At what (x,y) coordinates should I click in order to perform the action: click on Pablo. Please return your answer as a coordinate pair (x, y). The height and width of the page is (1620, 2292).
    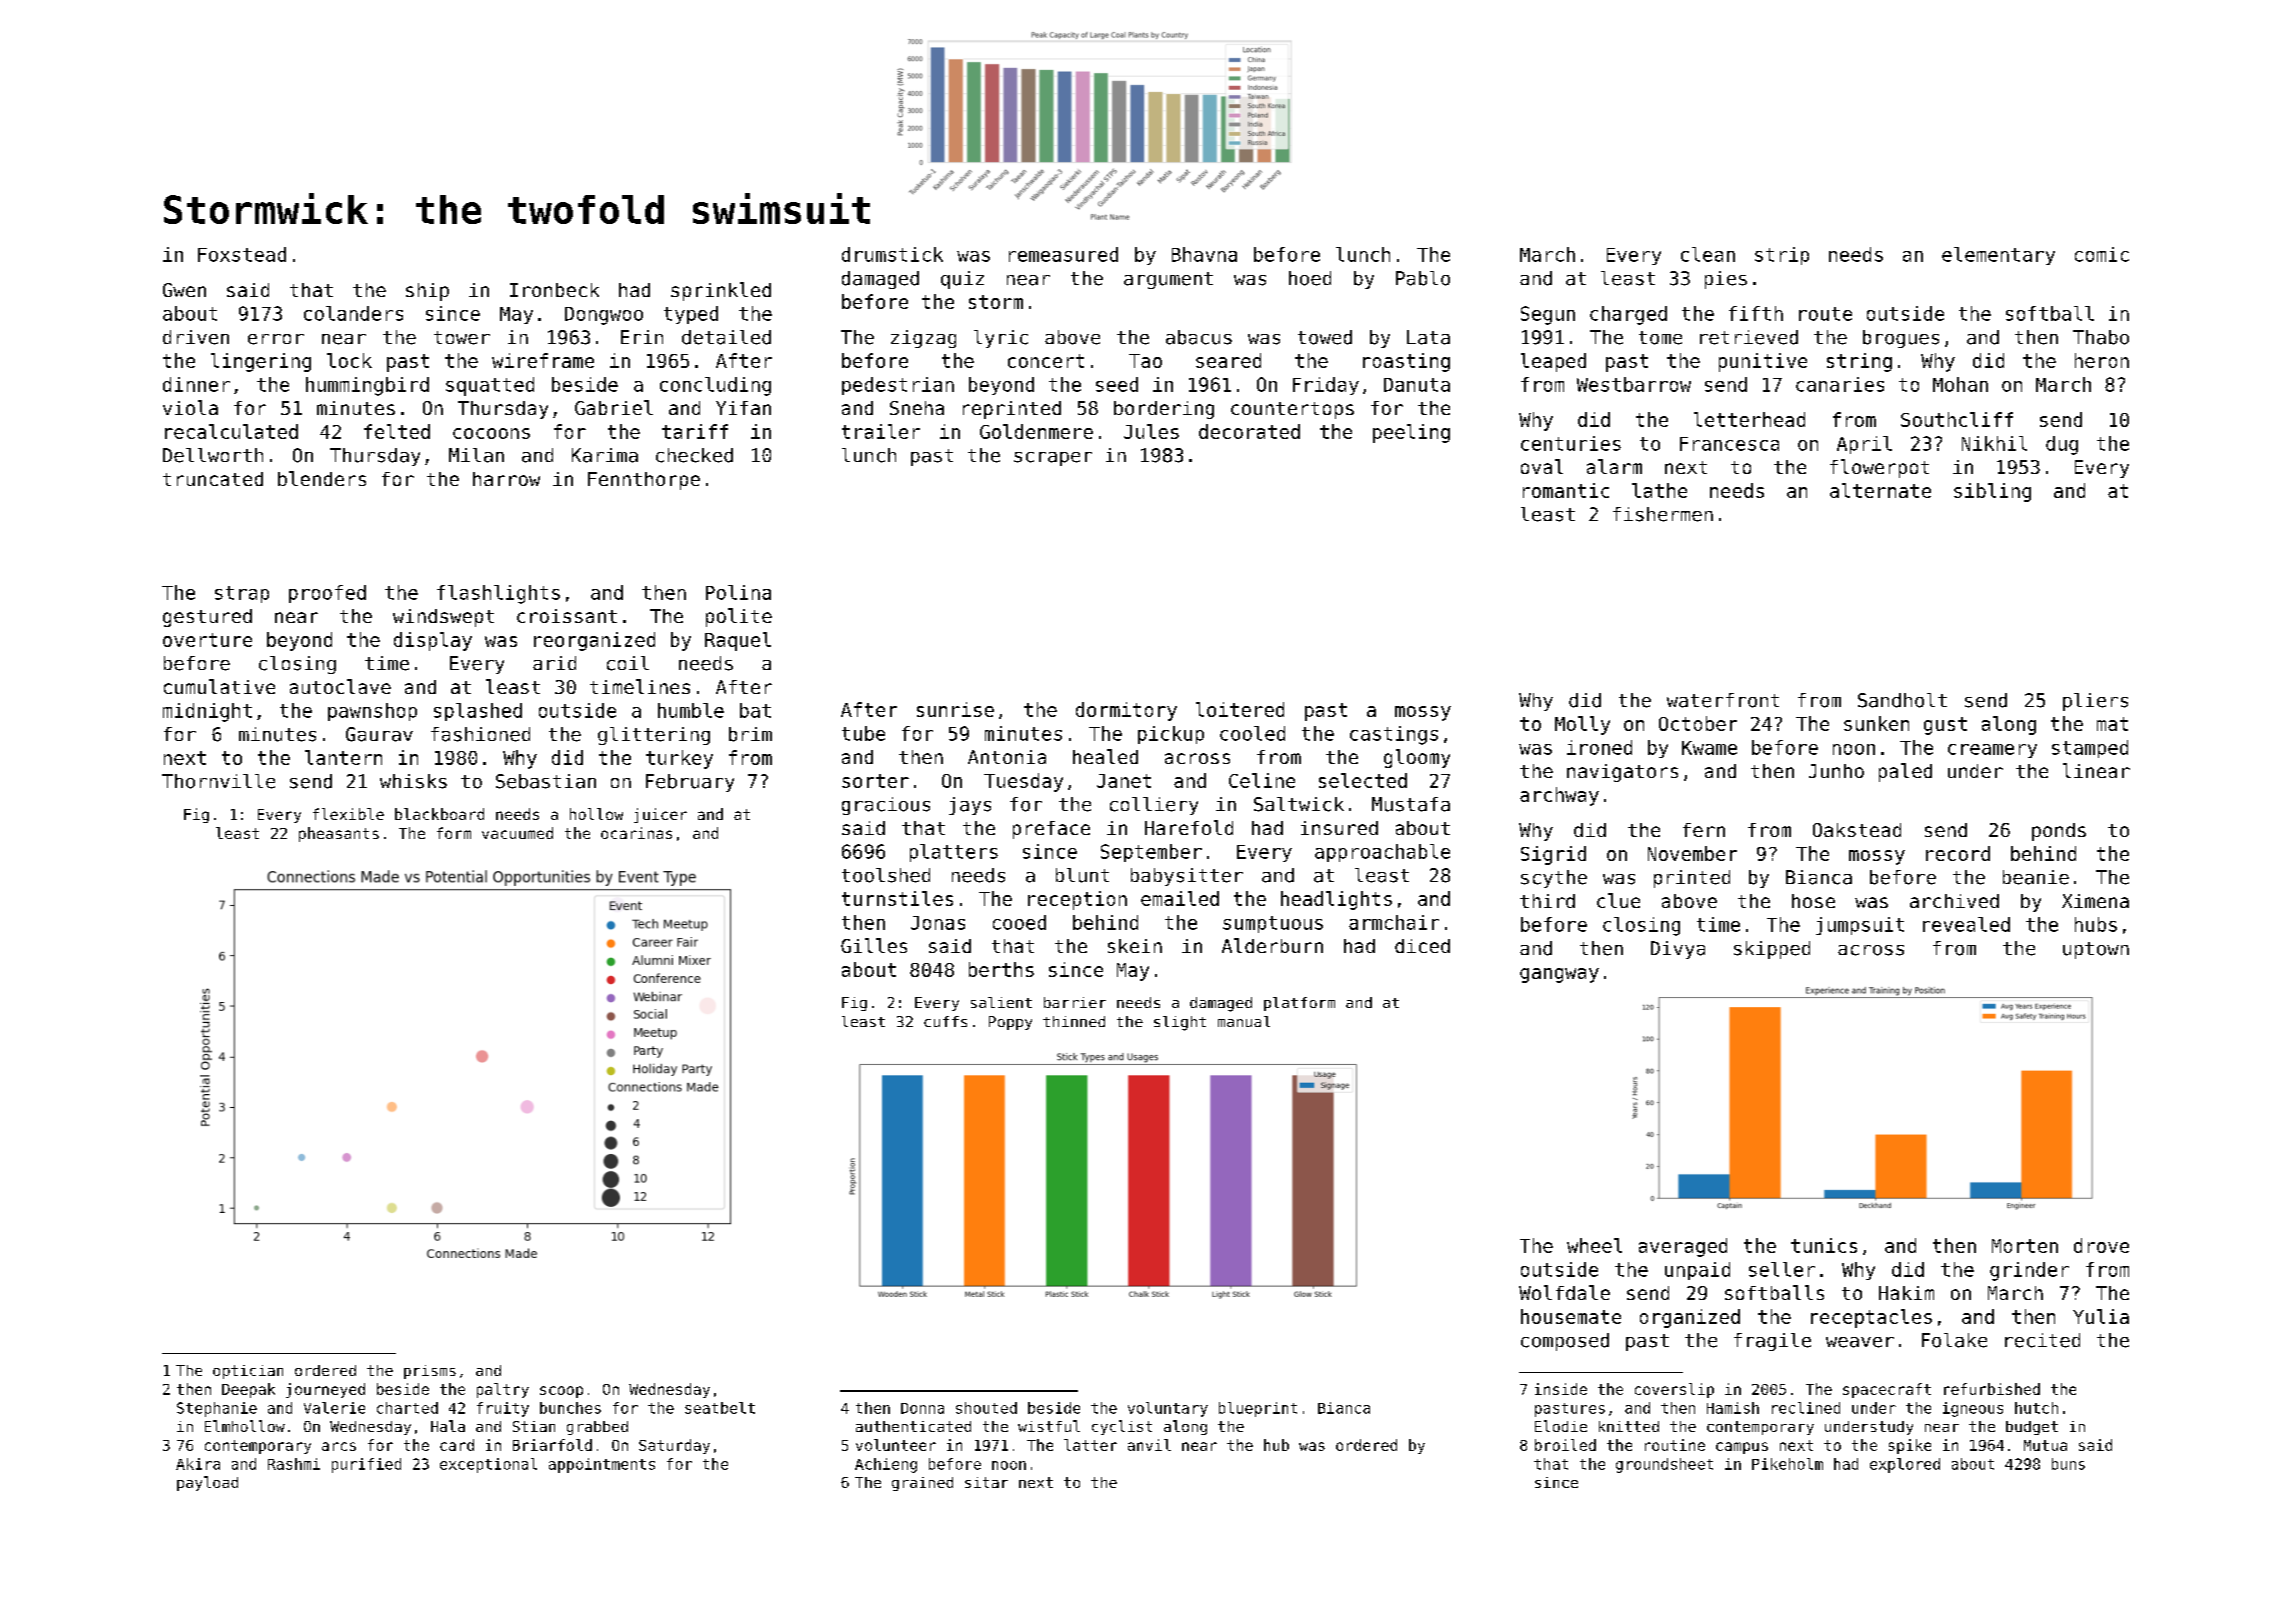
    Looking at the image, I should click on (1423, 278).
